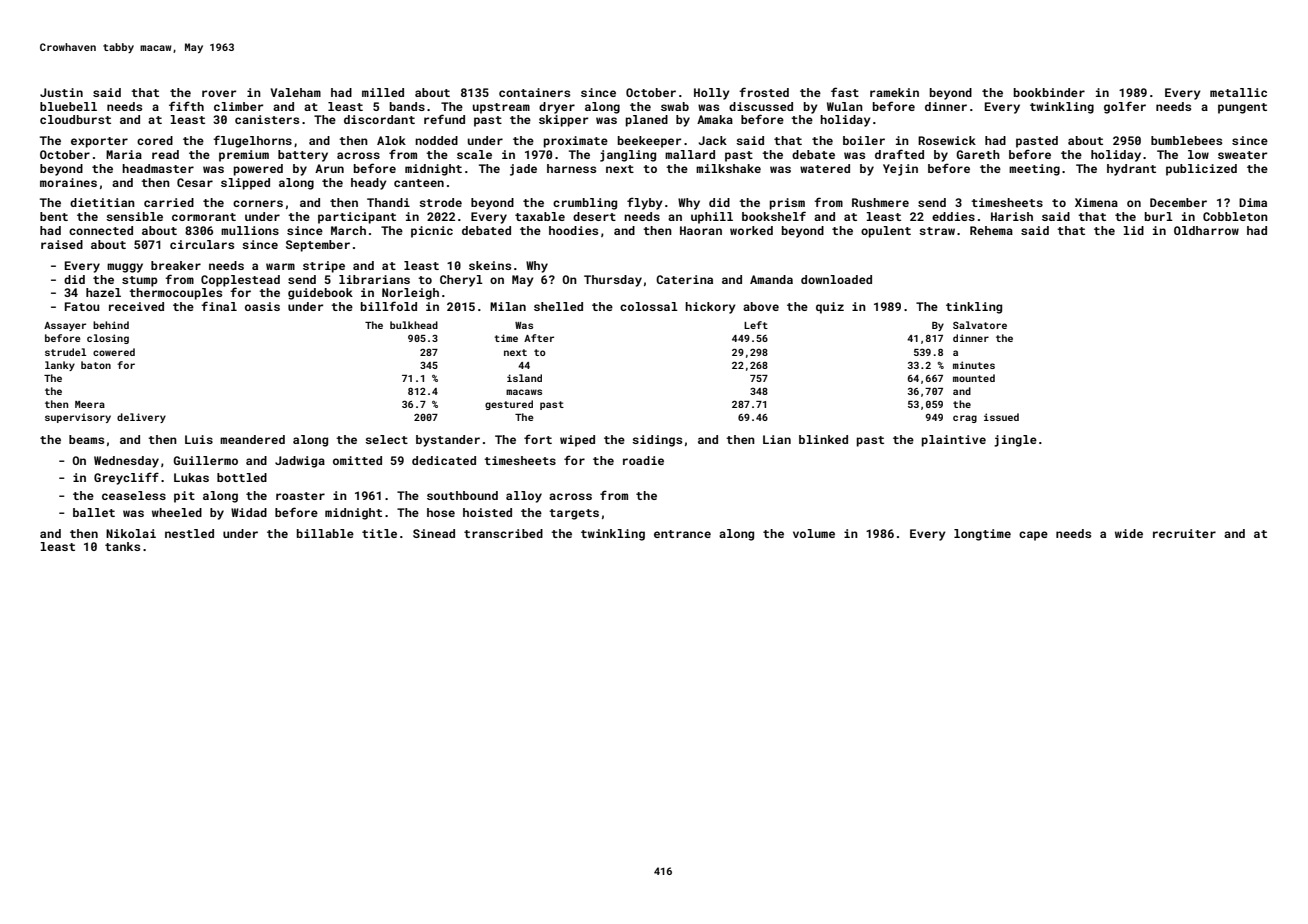 This screenshot has height=924, width=1308. Describe the element at coordinates (701, 230) in the screenshot. I see `Haoran` at that location.
